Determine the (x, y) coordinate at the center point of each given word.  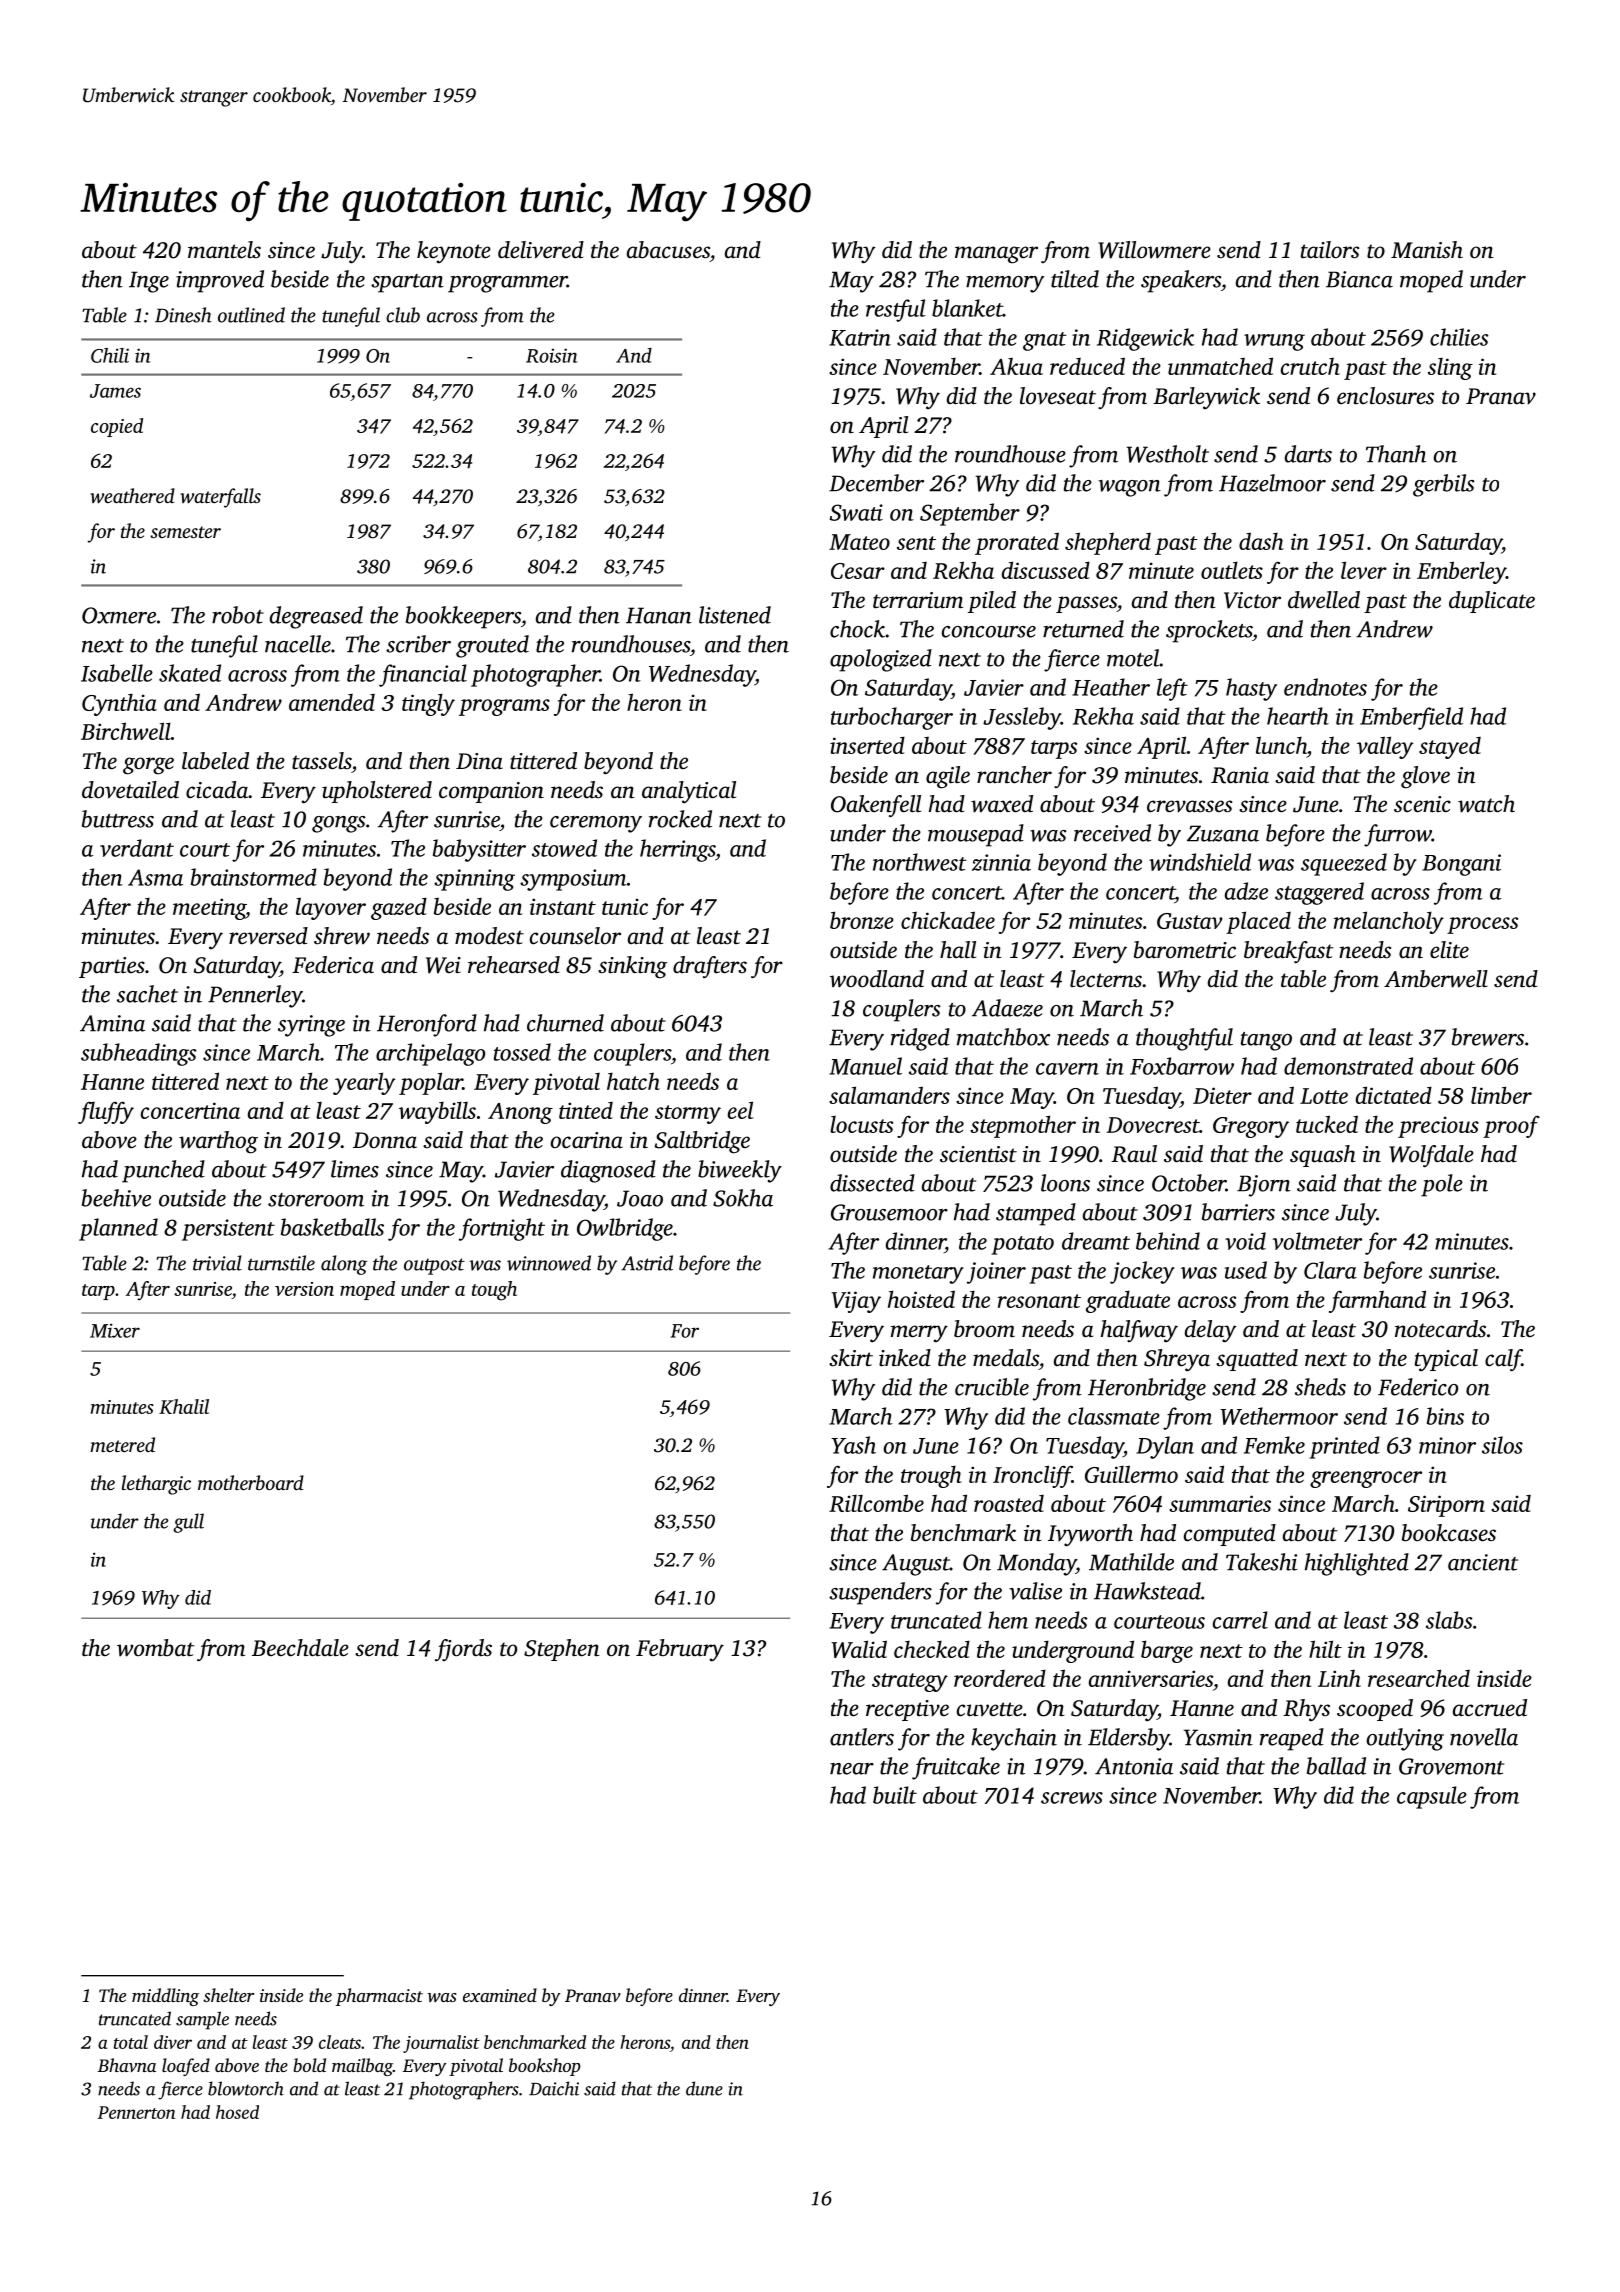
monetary (918, 1274)
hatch (633, 1081)
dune (704, 2088)
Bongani (1461, 865)
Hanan (659, 615)
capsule (1432, 1797)
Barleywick (1206, 398)
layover (331, 908)
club (403, 315)
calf (1503, 1360)
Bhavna (127, 2065)
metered (122, 1444)
